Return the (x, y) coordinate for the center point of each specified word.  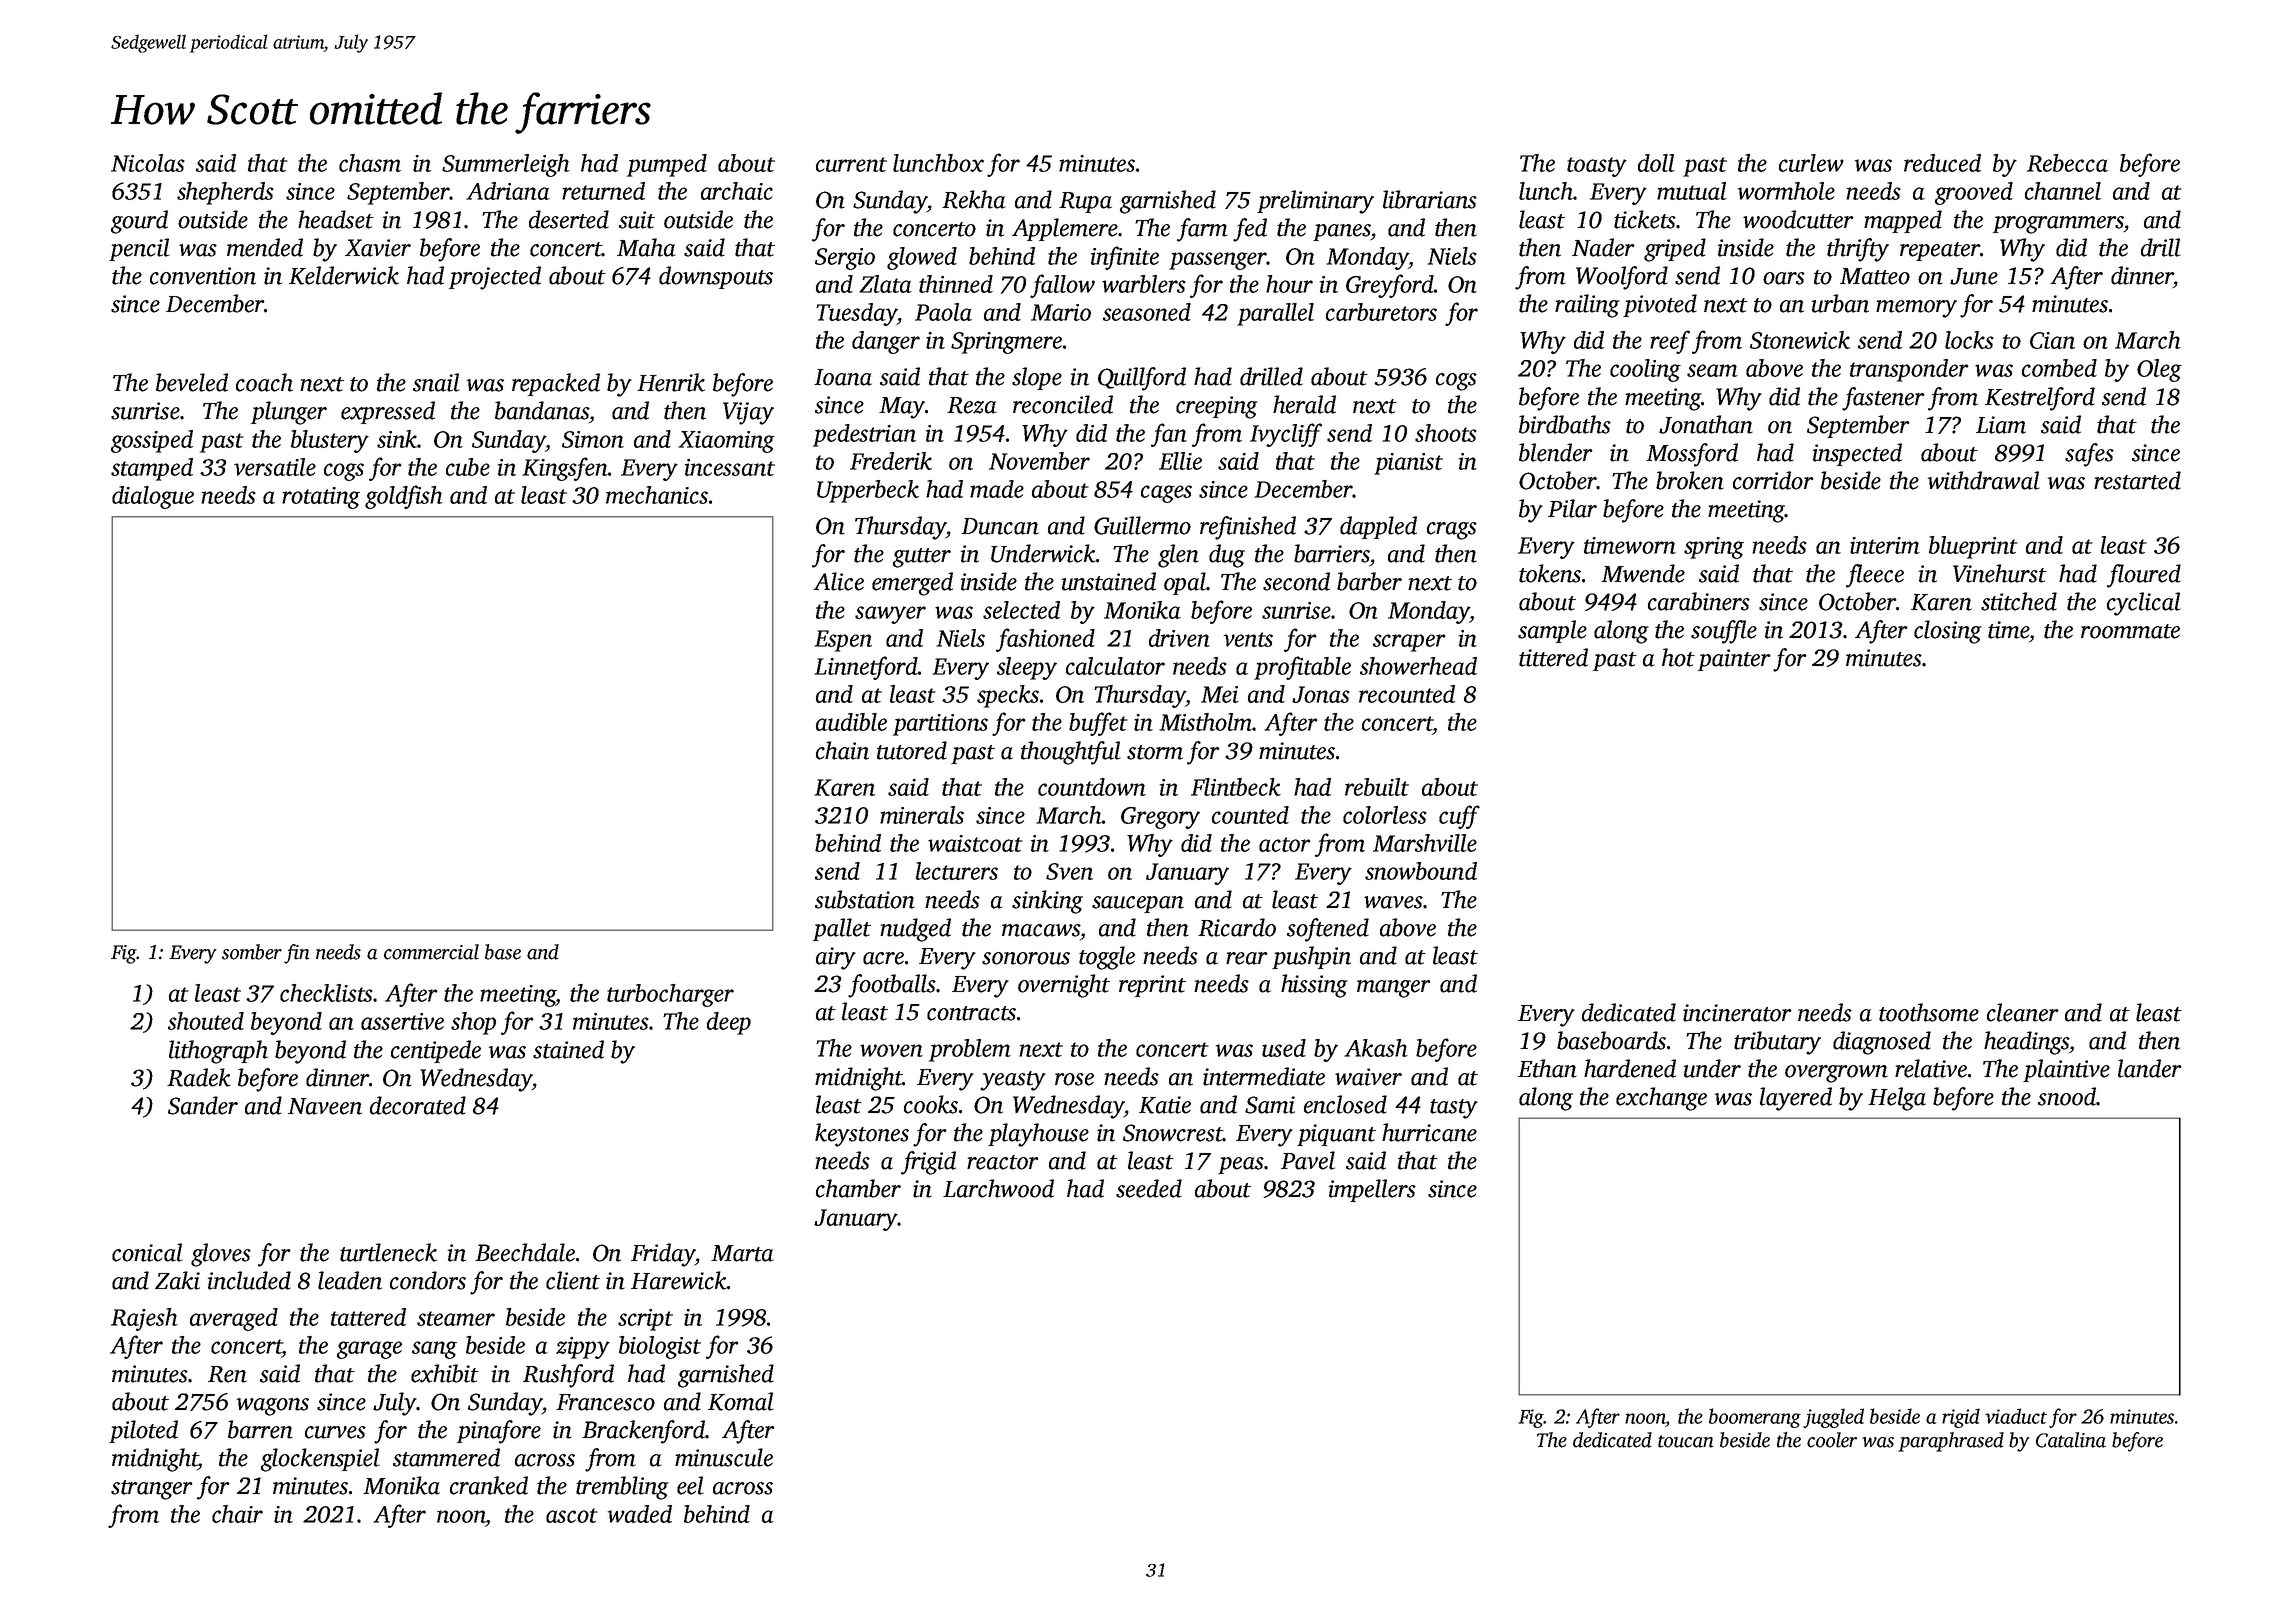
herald (1304, 404)
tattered (368, 1317)
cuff (1459, 817)
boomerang (1755, 1418)
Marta (742, 1253)
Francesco (605, 1402)
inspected (1857, 454)
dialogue (153, 497)
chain (842, 750)
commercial (431, 952)
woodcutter (1798, 219)
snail (436, 382)
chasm (370, 163)
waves (1393, 902)
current (851, 164)
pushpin (1311, 957)
